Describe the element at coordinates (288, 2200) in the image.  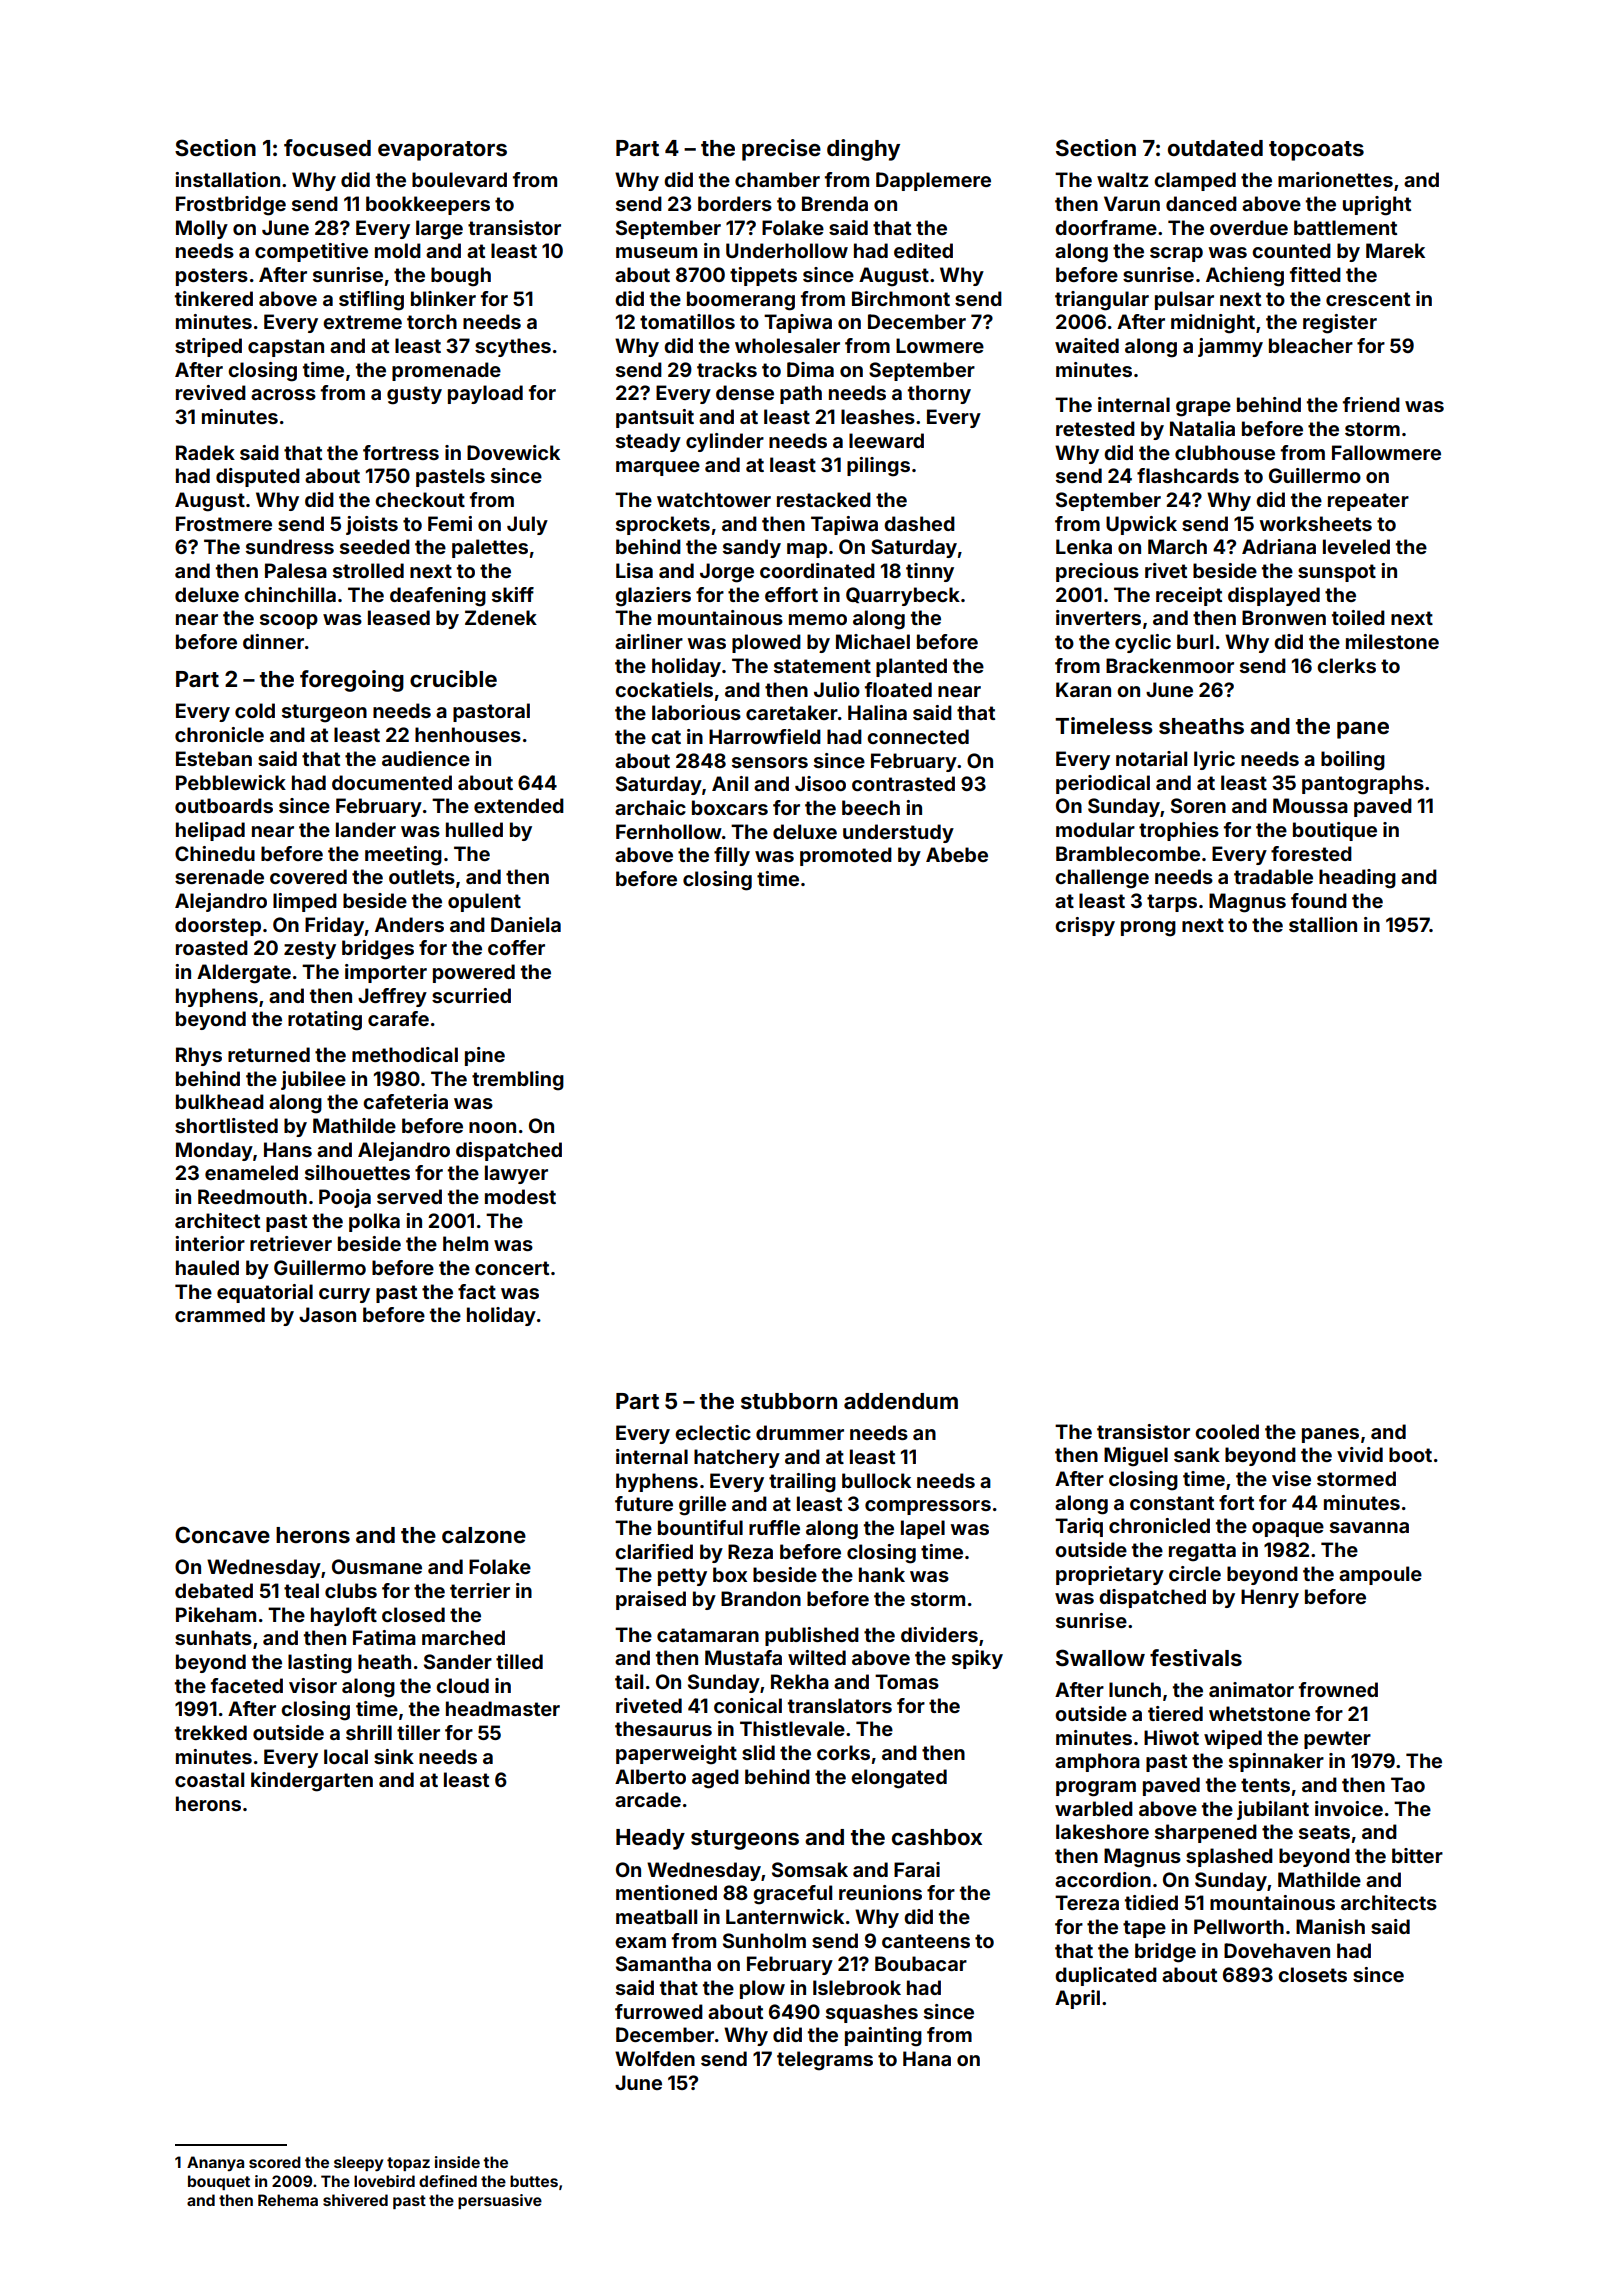
I see `Rehema` at that location.
